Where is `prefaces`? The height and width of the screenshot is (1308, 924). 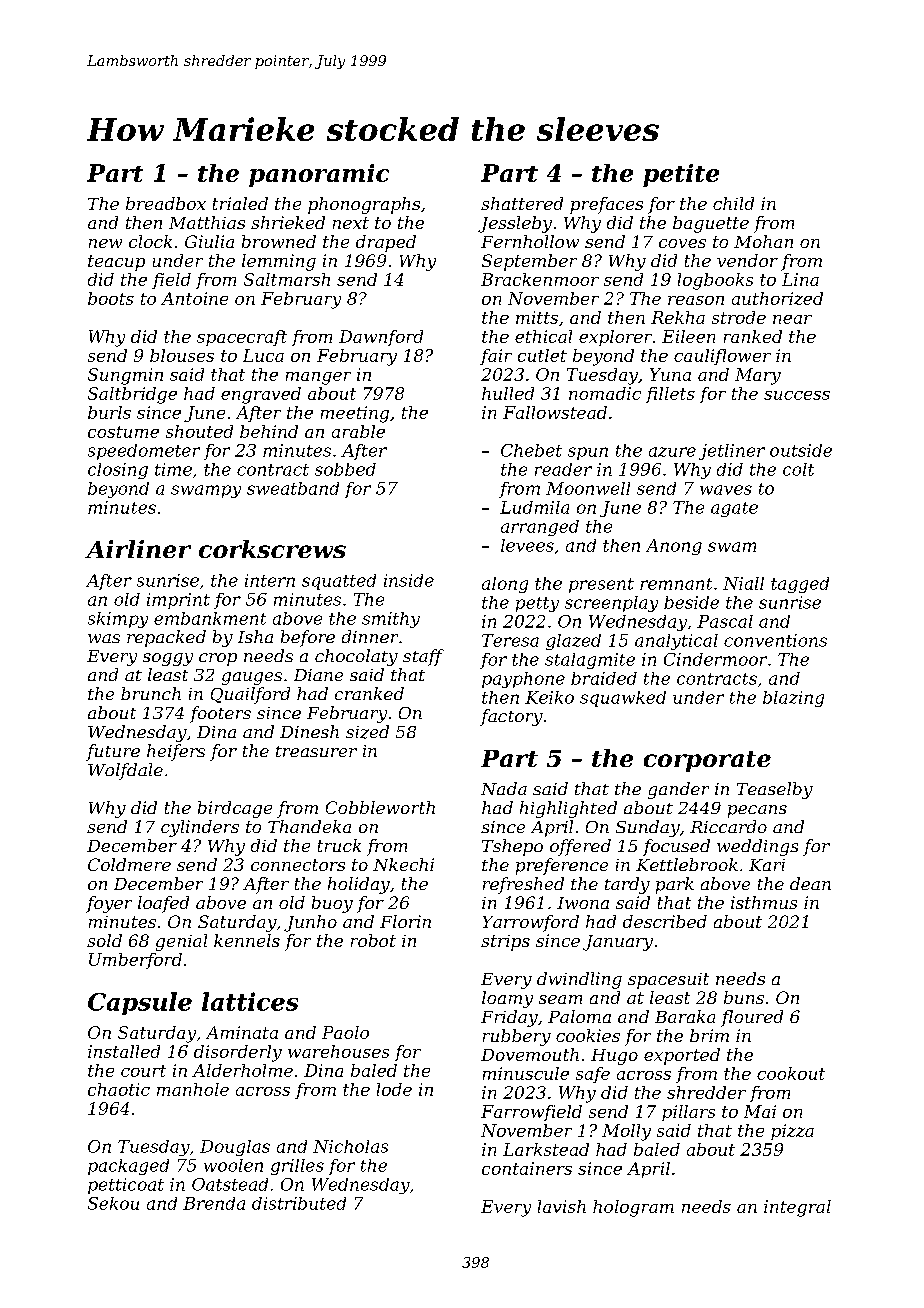 prefaces is located at coordinates (606, 205).
